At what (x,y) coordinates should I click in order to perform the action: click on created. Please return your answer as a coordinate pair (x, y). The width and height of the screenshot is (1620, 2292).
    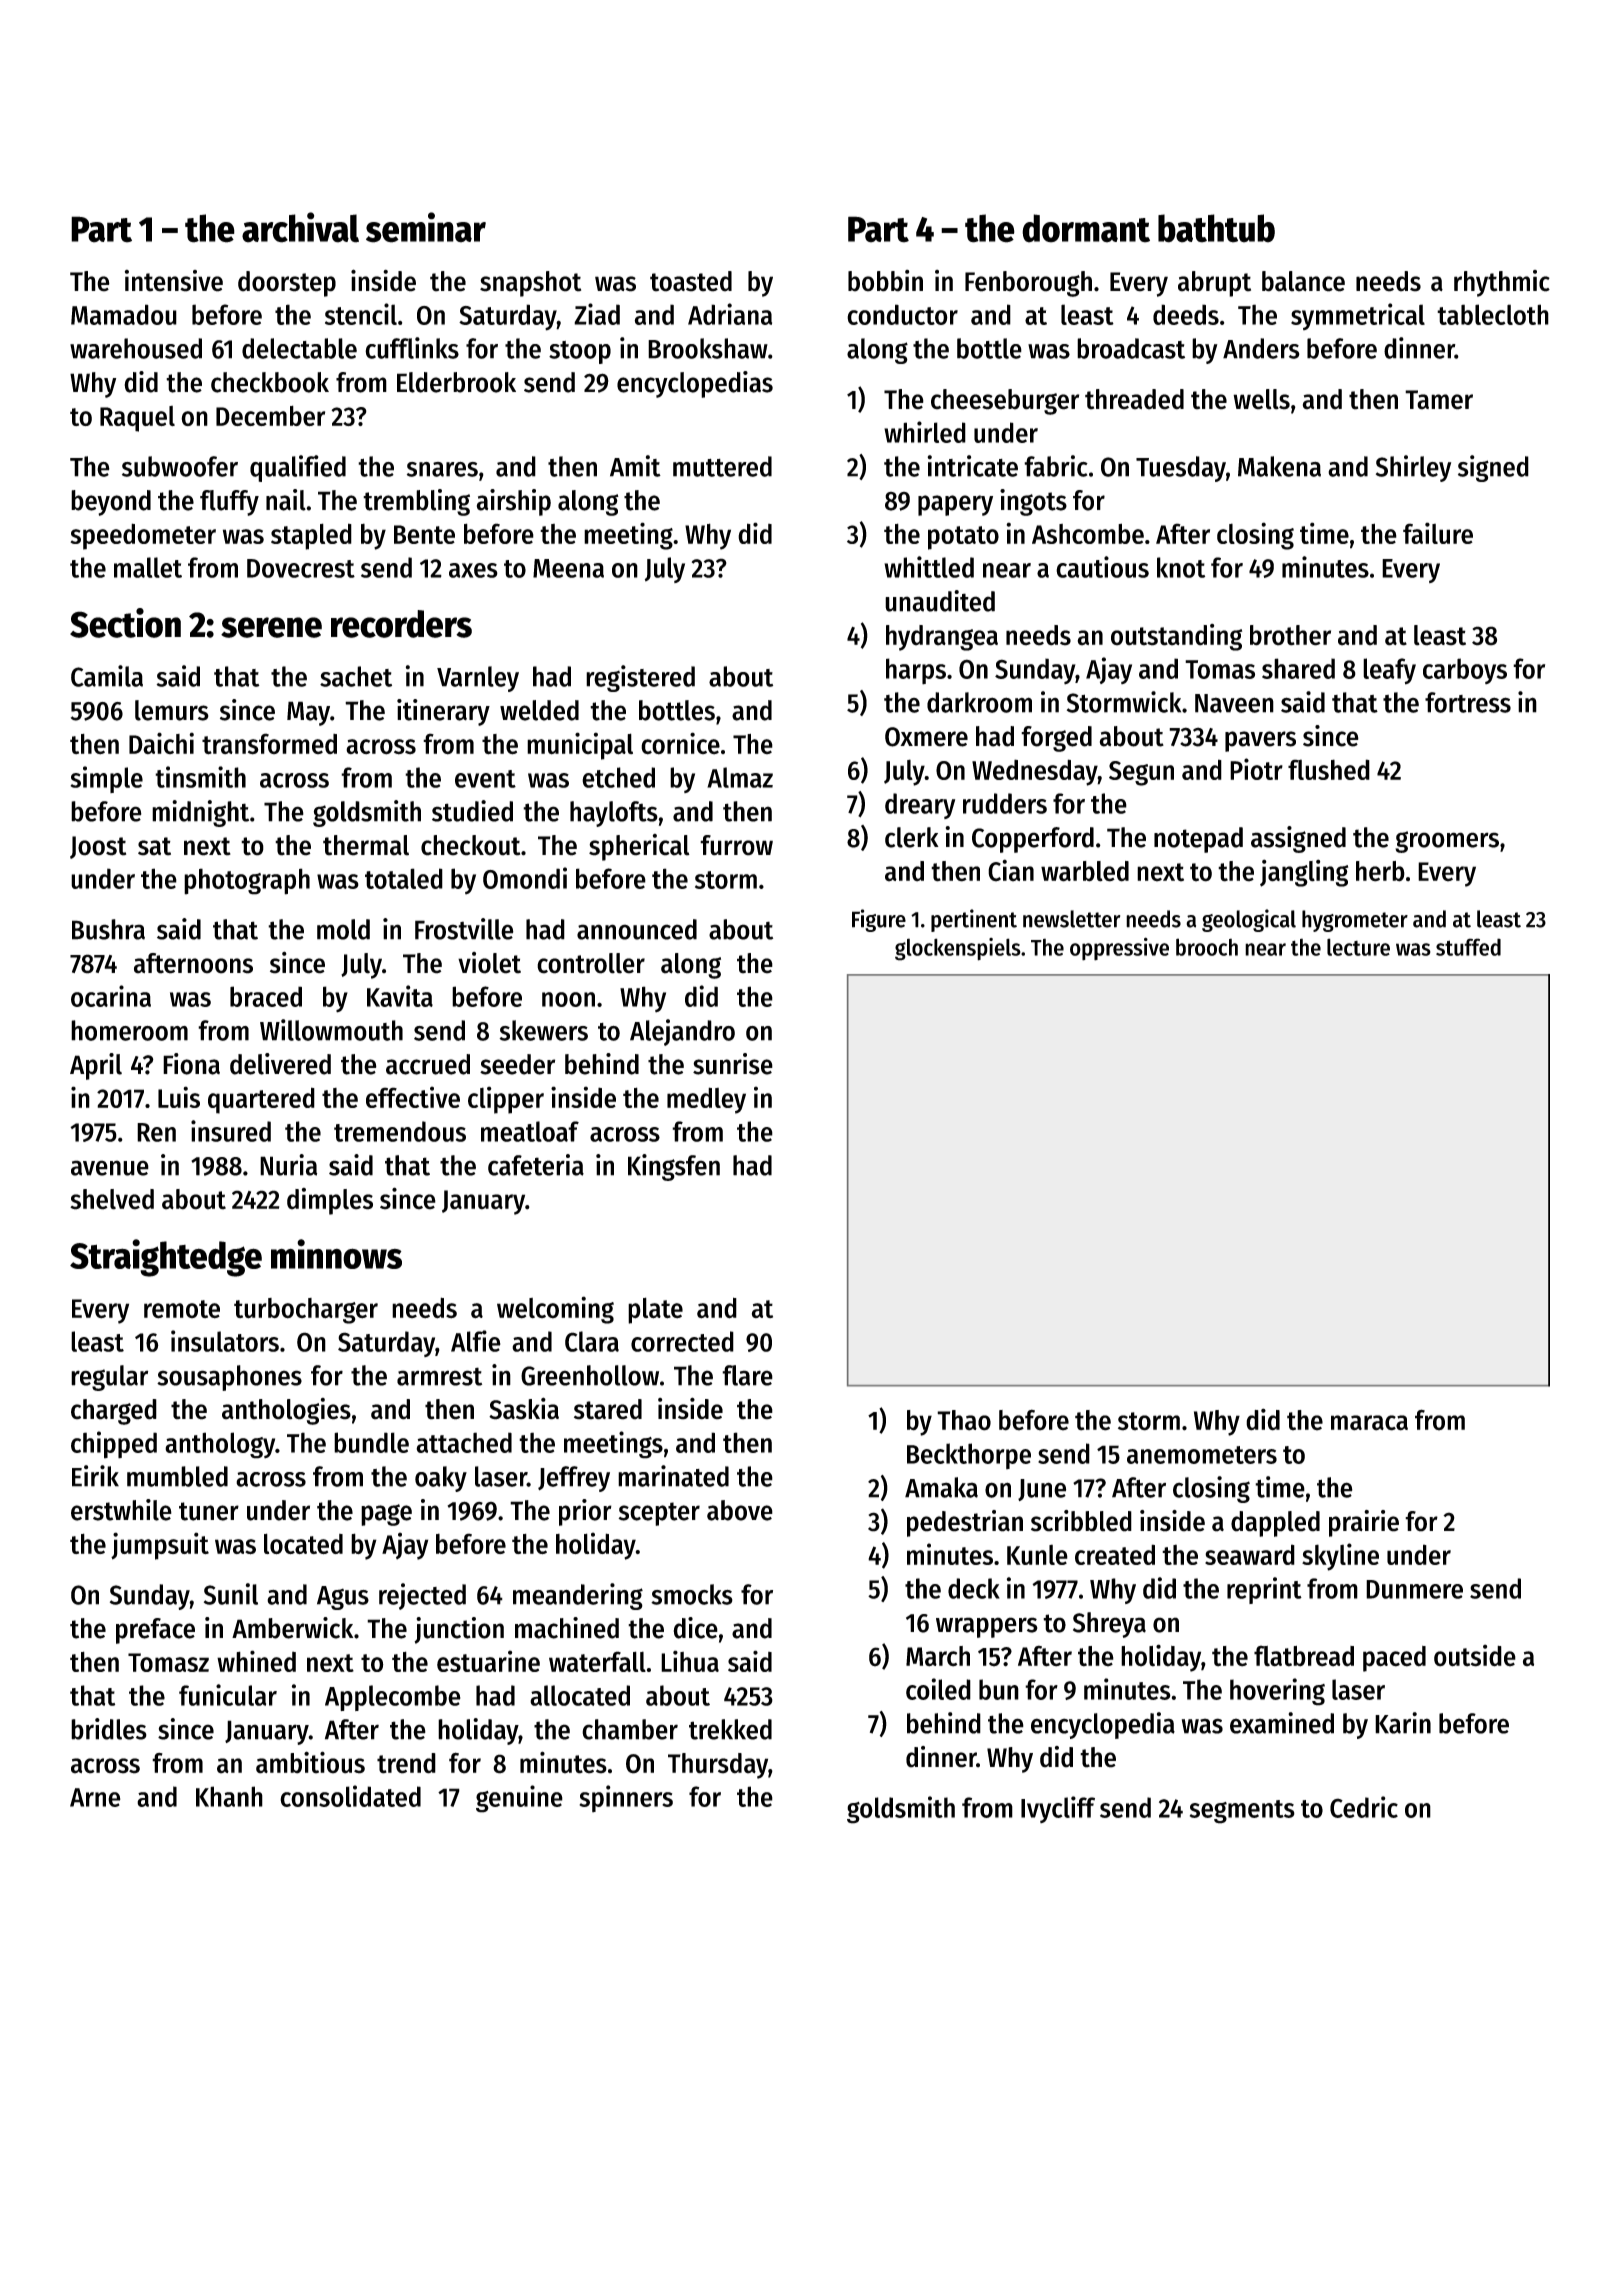
    Looking at the image, I should click on (1115, 1554).
